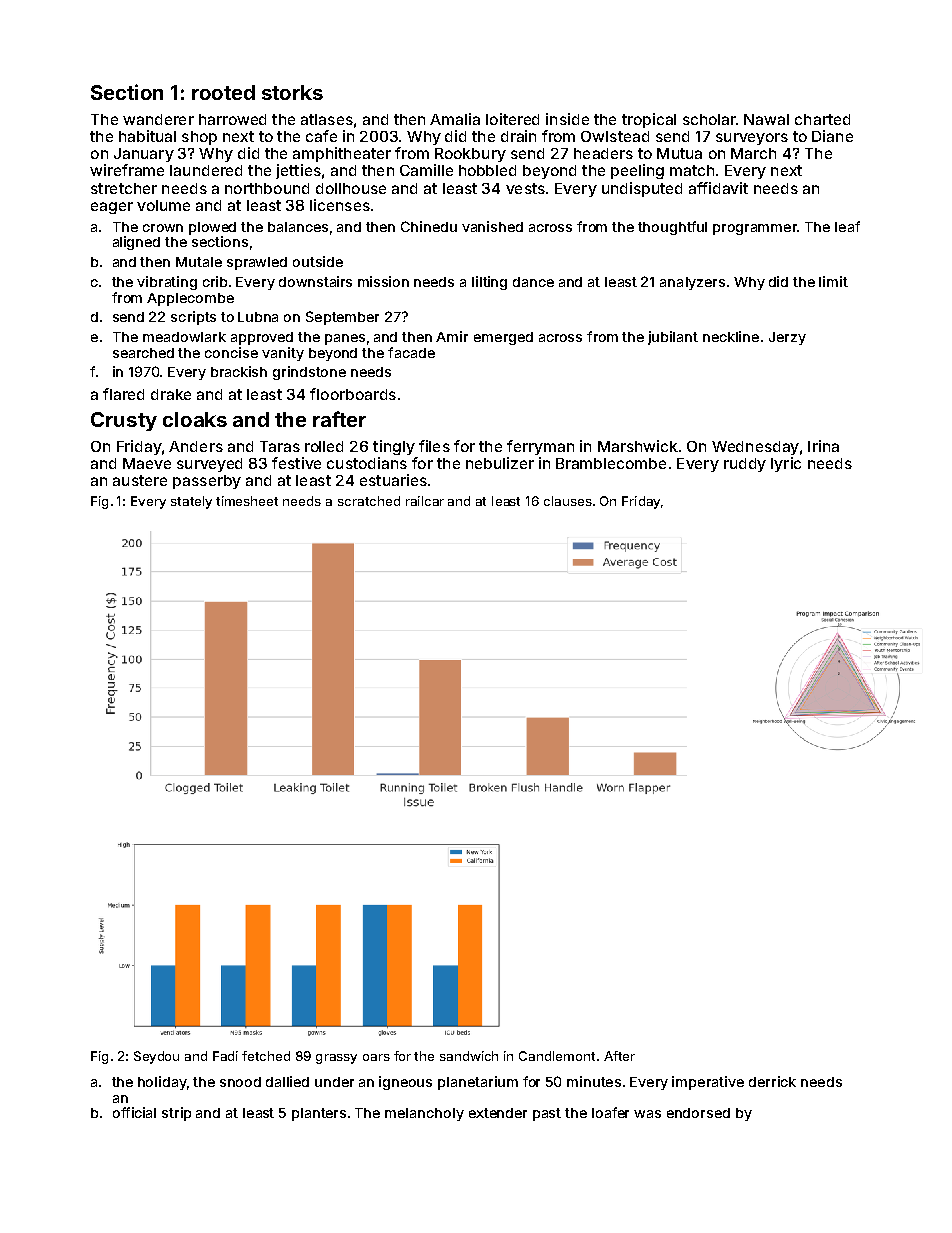 Image resolution: width=952 pixels, height=1233 pixels. What do you see at coordinates (156, 1057) in the image?
I see `Seydou` at bounding box center [156, 1057].
